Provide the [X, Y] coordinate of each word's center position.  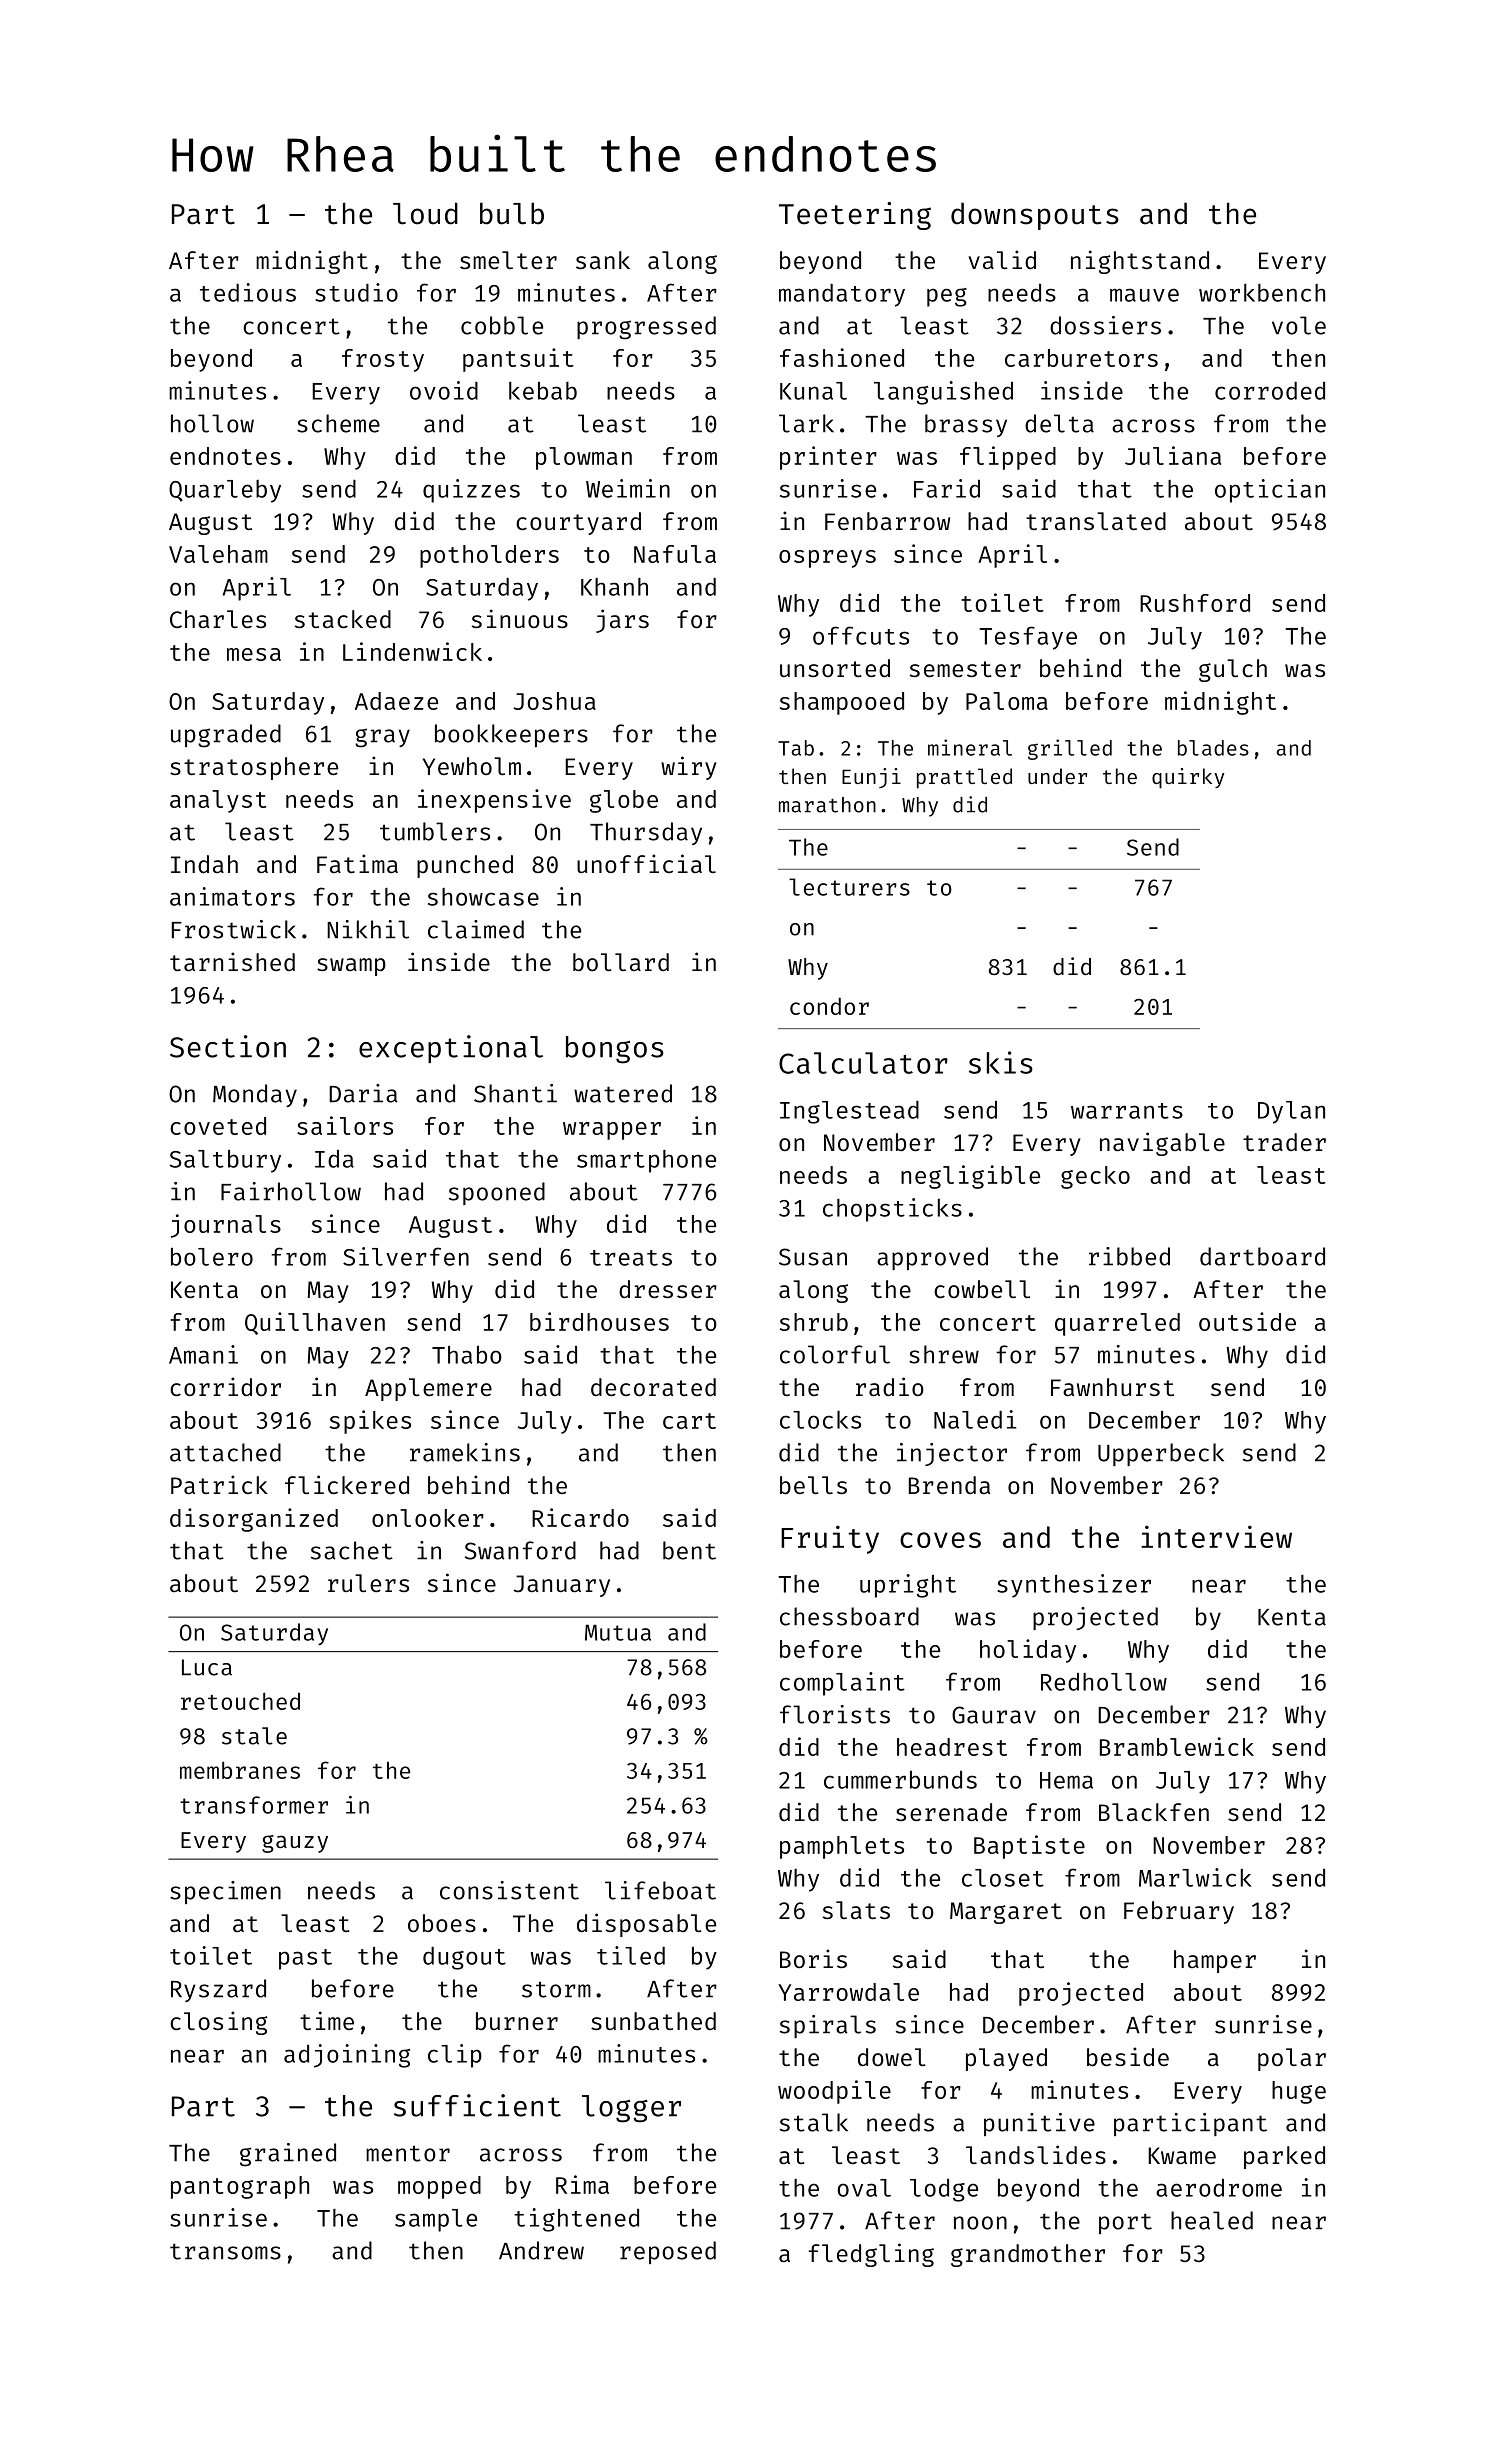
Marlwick [1195, 1877]
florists [835, 1714]
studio [356, 292]
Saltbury [225, 1161]
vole [1299, 325]
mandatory [842, 295]
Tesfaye [1028, 638]
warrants [1127, 1111]
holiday [1028, 1651]
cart [689, 1421]
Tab [796, 748]
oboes [442, 1923]
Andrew [541, 2250]
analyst [218, 801]
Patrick [219, 1484]
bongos [615, 1050]
